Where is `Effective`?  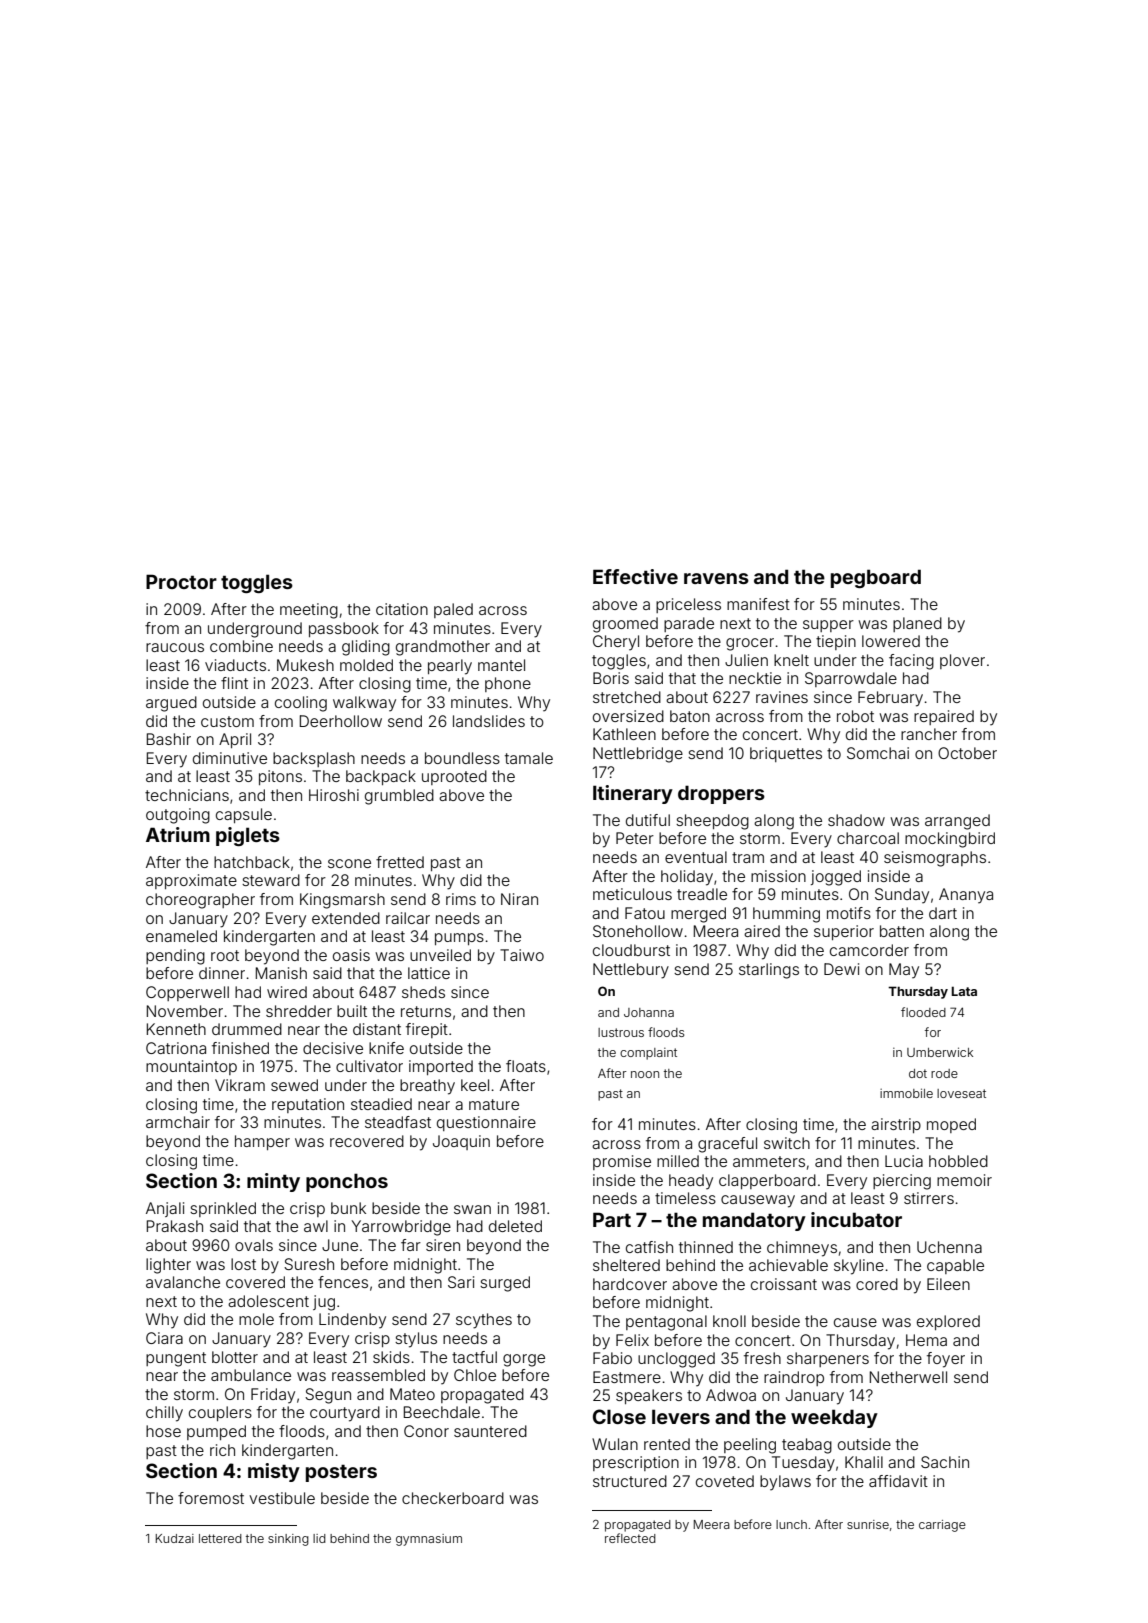 Effective is located at coordinates (635, 576).
